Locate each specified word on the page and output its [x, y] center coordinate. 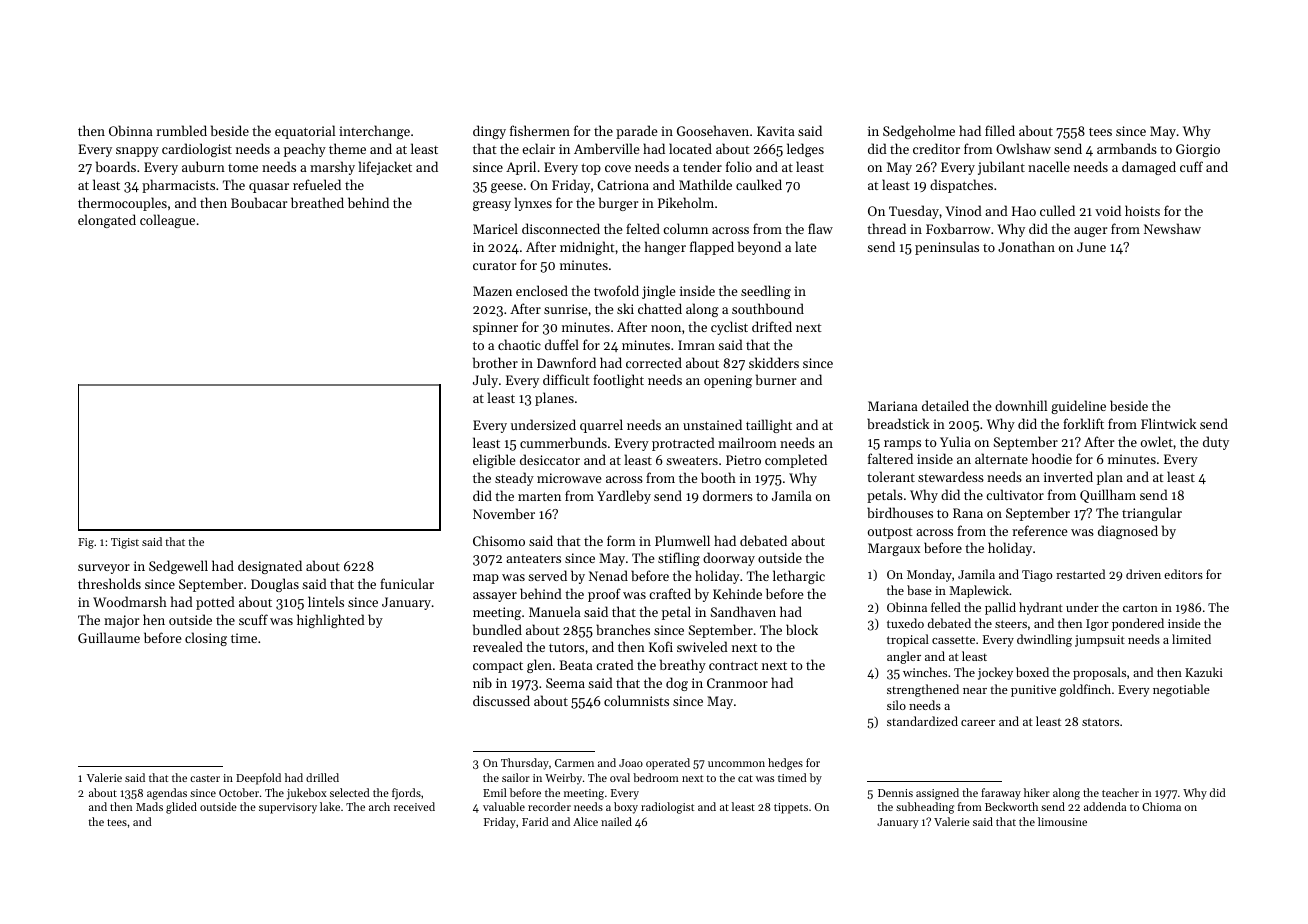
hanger [665, 248]
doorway [729, 559]
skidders [774, 362]
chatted [660, 308]
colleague [167, 221]
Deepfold [258, 779]
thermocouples [122, 204]
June [1091, 247]
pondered [1138, 624]
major [121, 621]
